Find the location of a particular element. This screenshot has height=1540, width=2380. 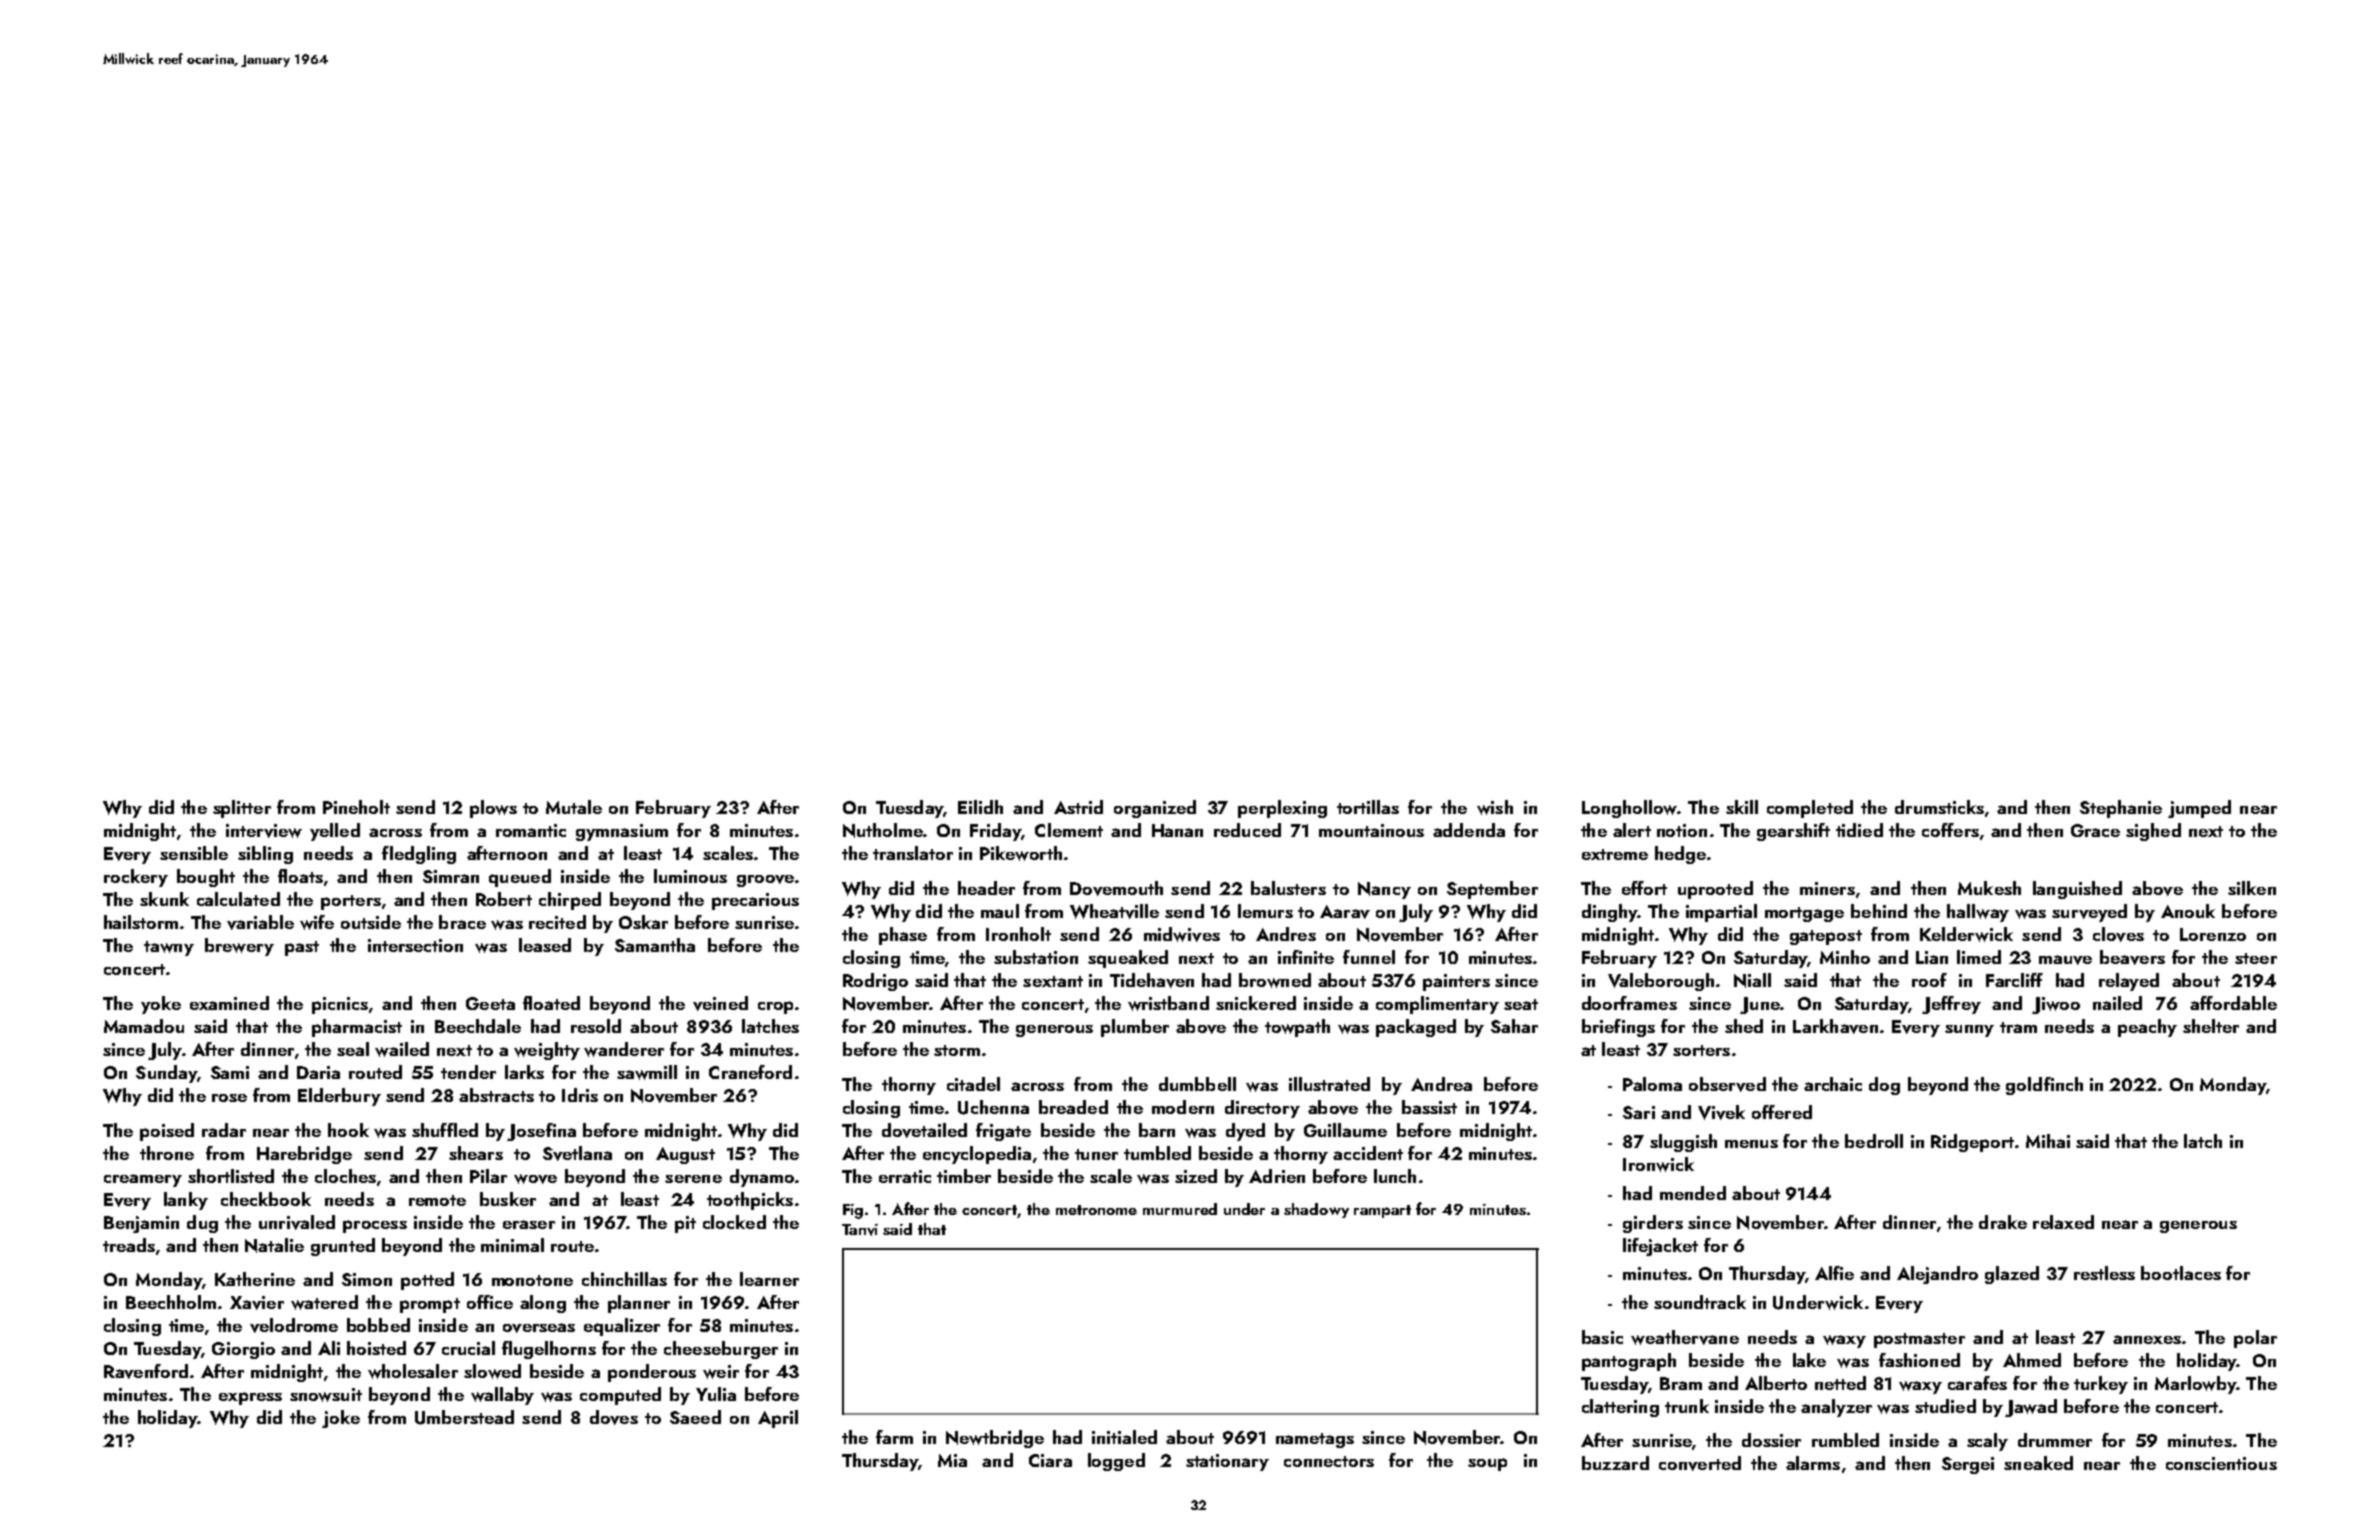

Niall is located at coordinates (1752, 980).
